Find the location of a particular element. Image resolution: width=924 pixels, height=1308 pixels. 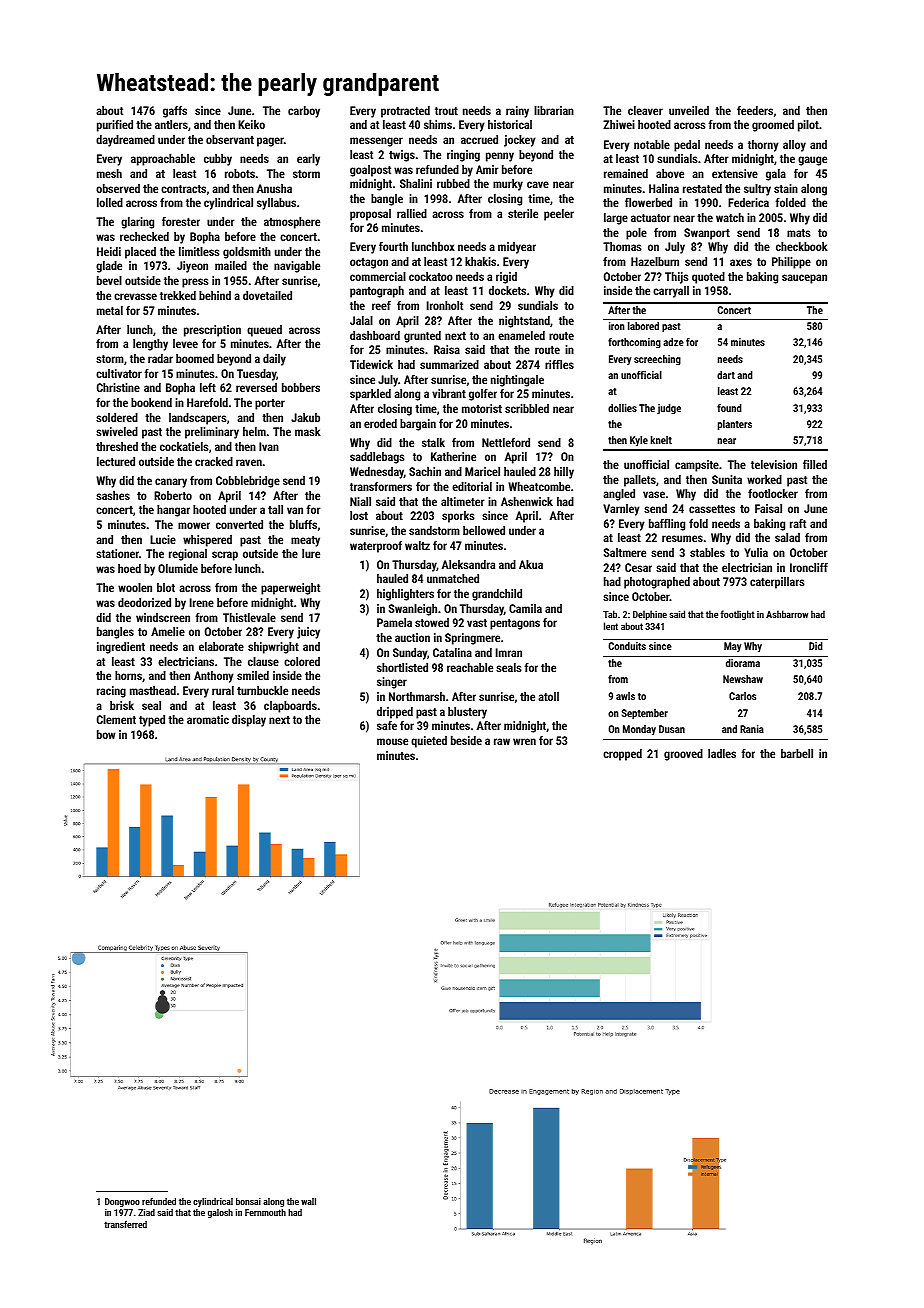

mouse is located at coordinates (392, 741).
